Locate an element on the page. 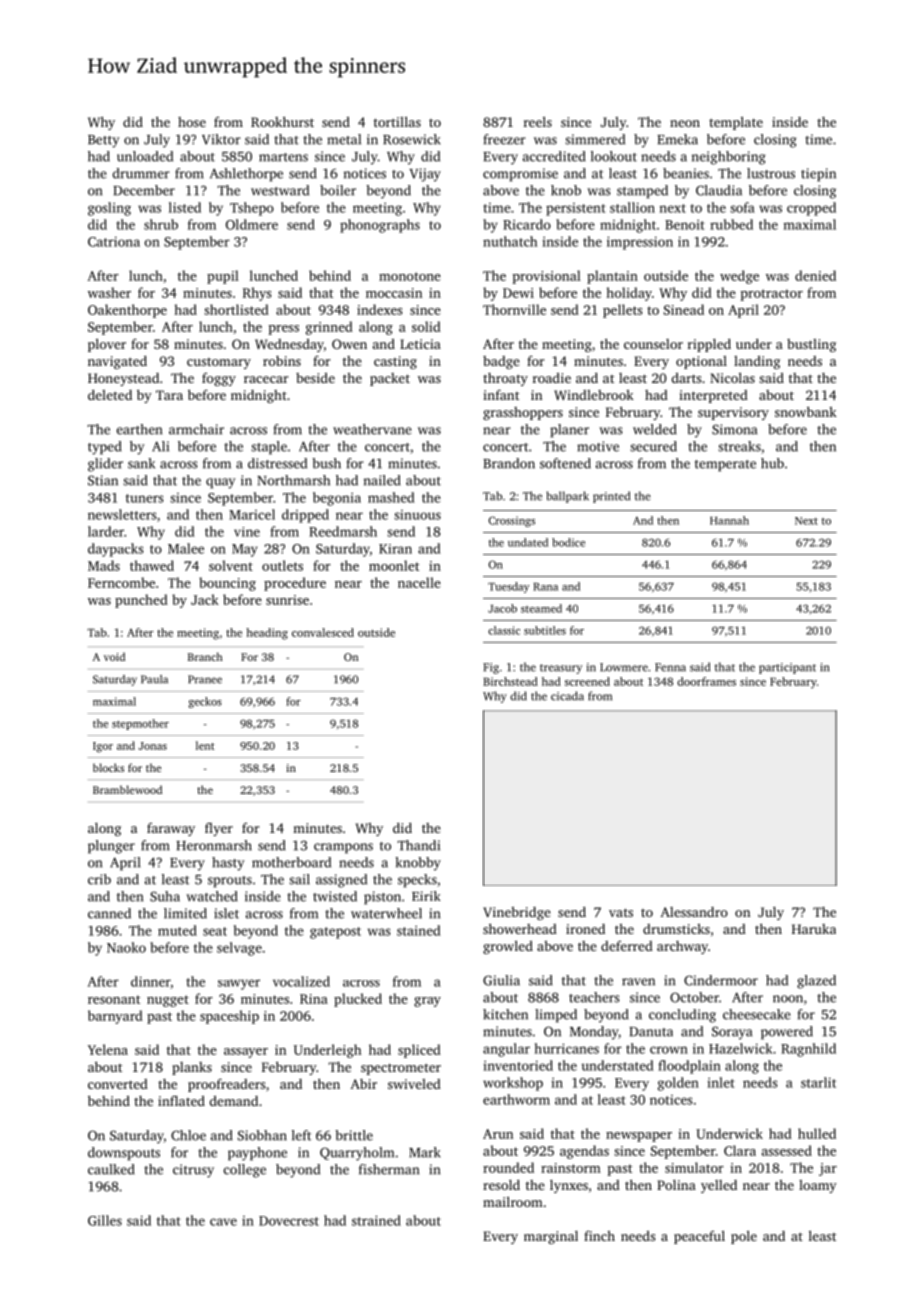 The width and height of the document is (924, 1308). Owen is located at coordinates (349, 344).
